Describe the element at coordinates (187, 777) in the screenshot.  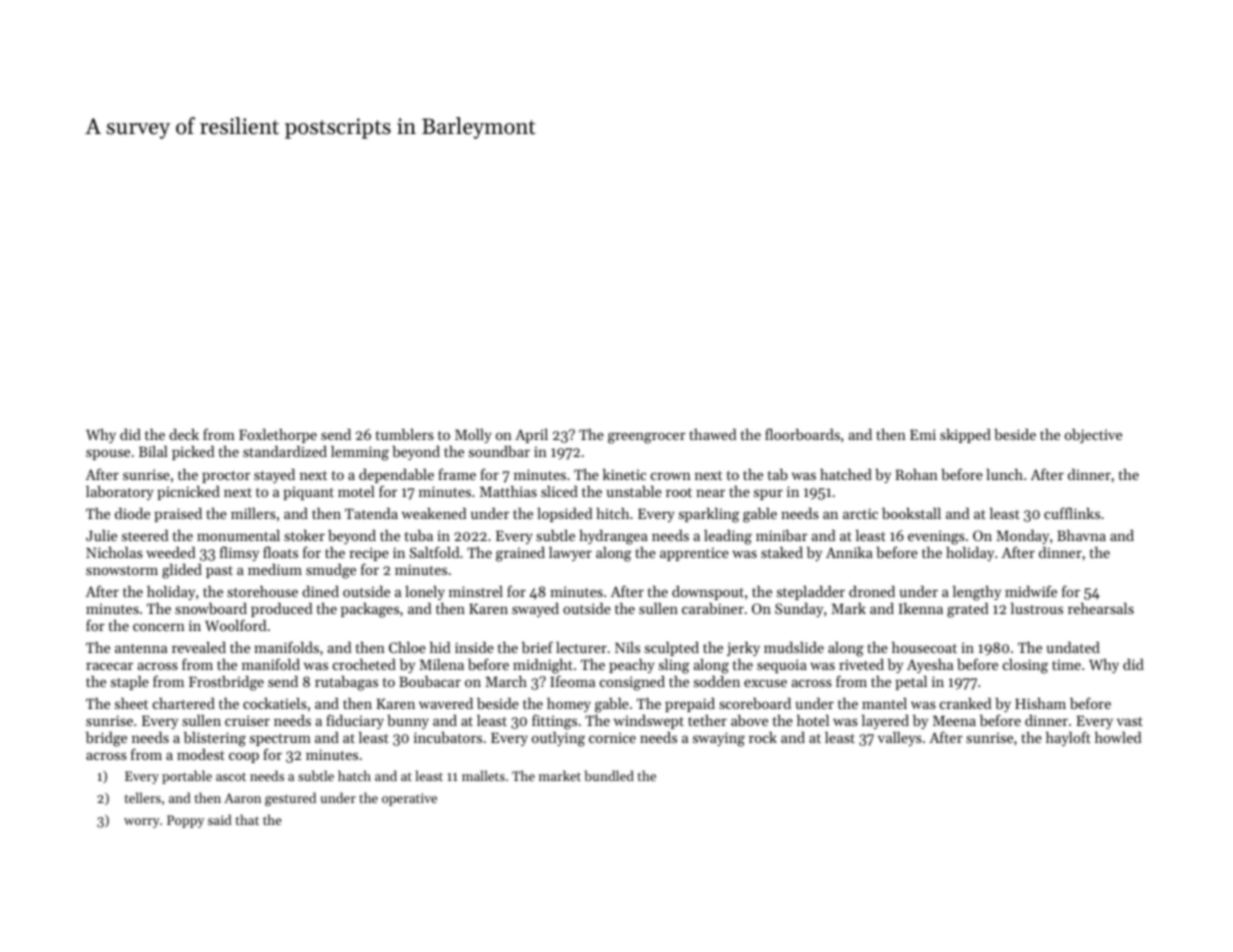
I see `portable` at that location.
